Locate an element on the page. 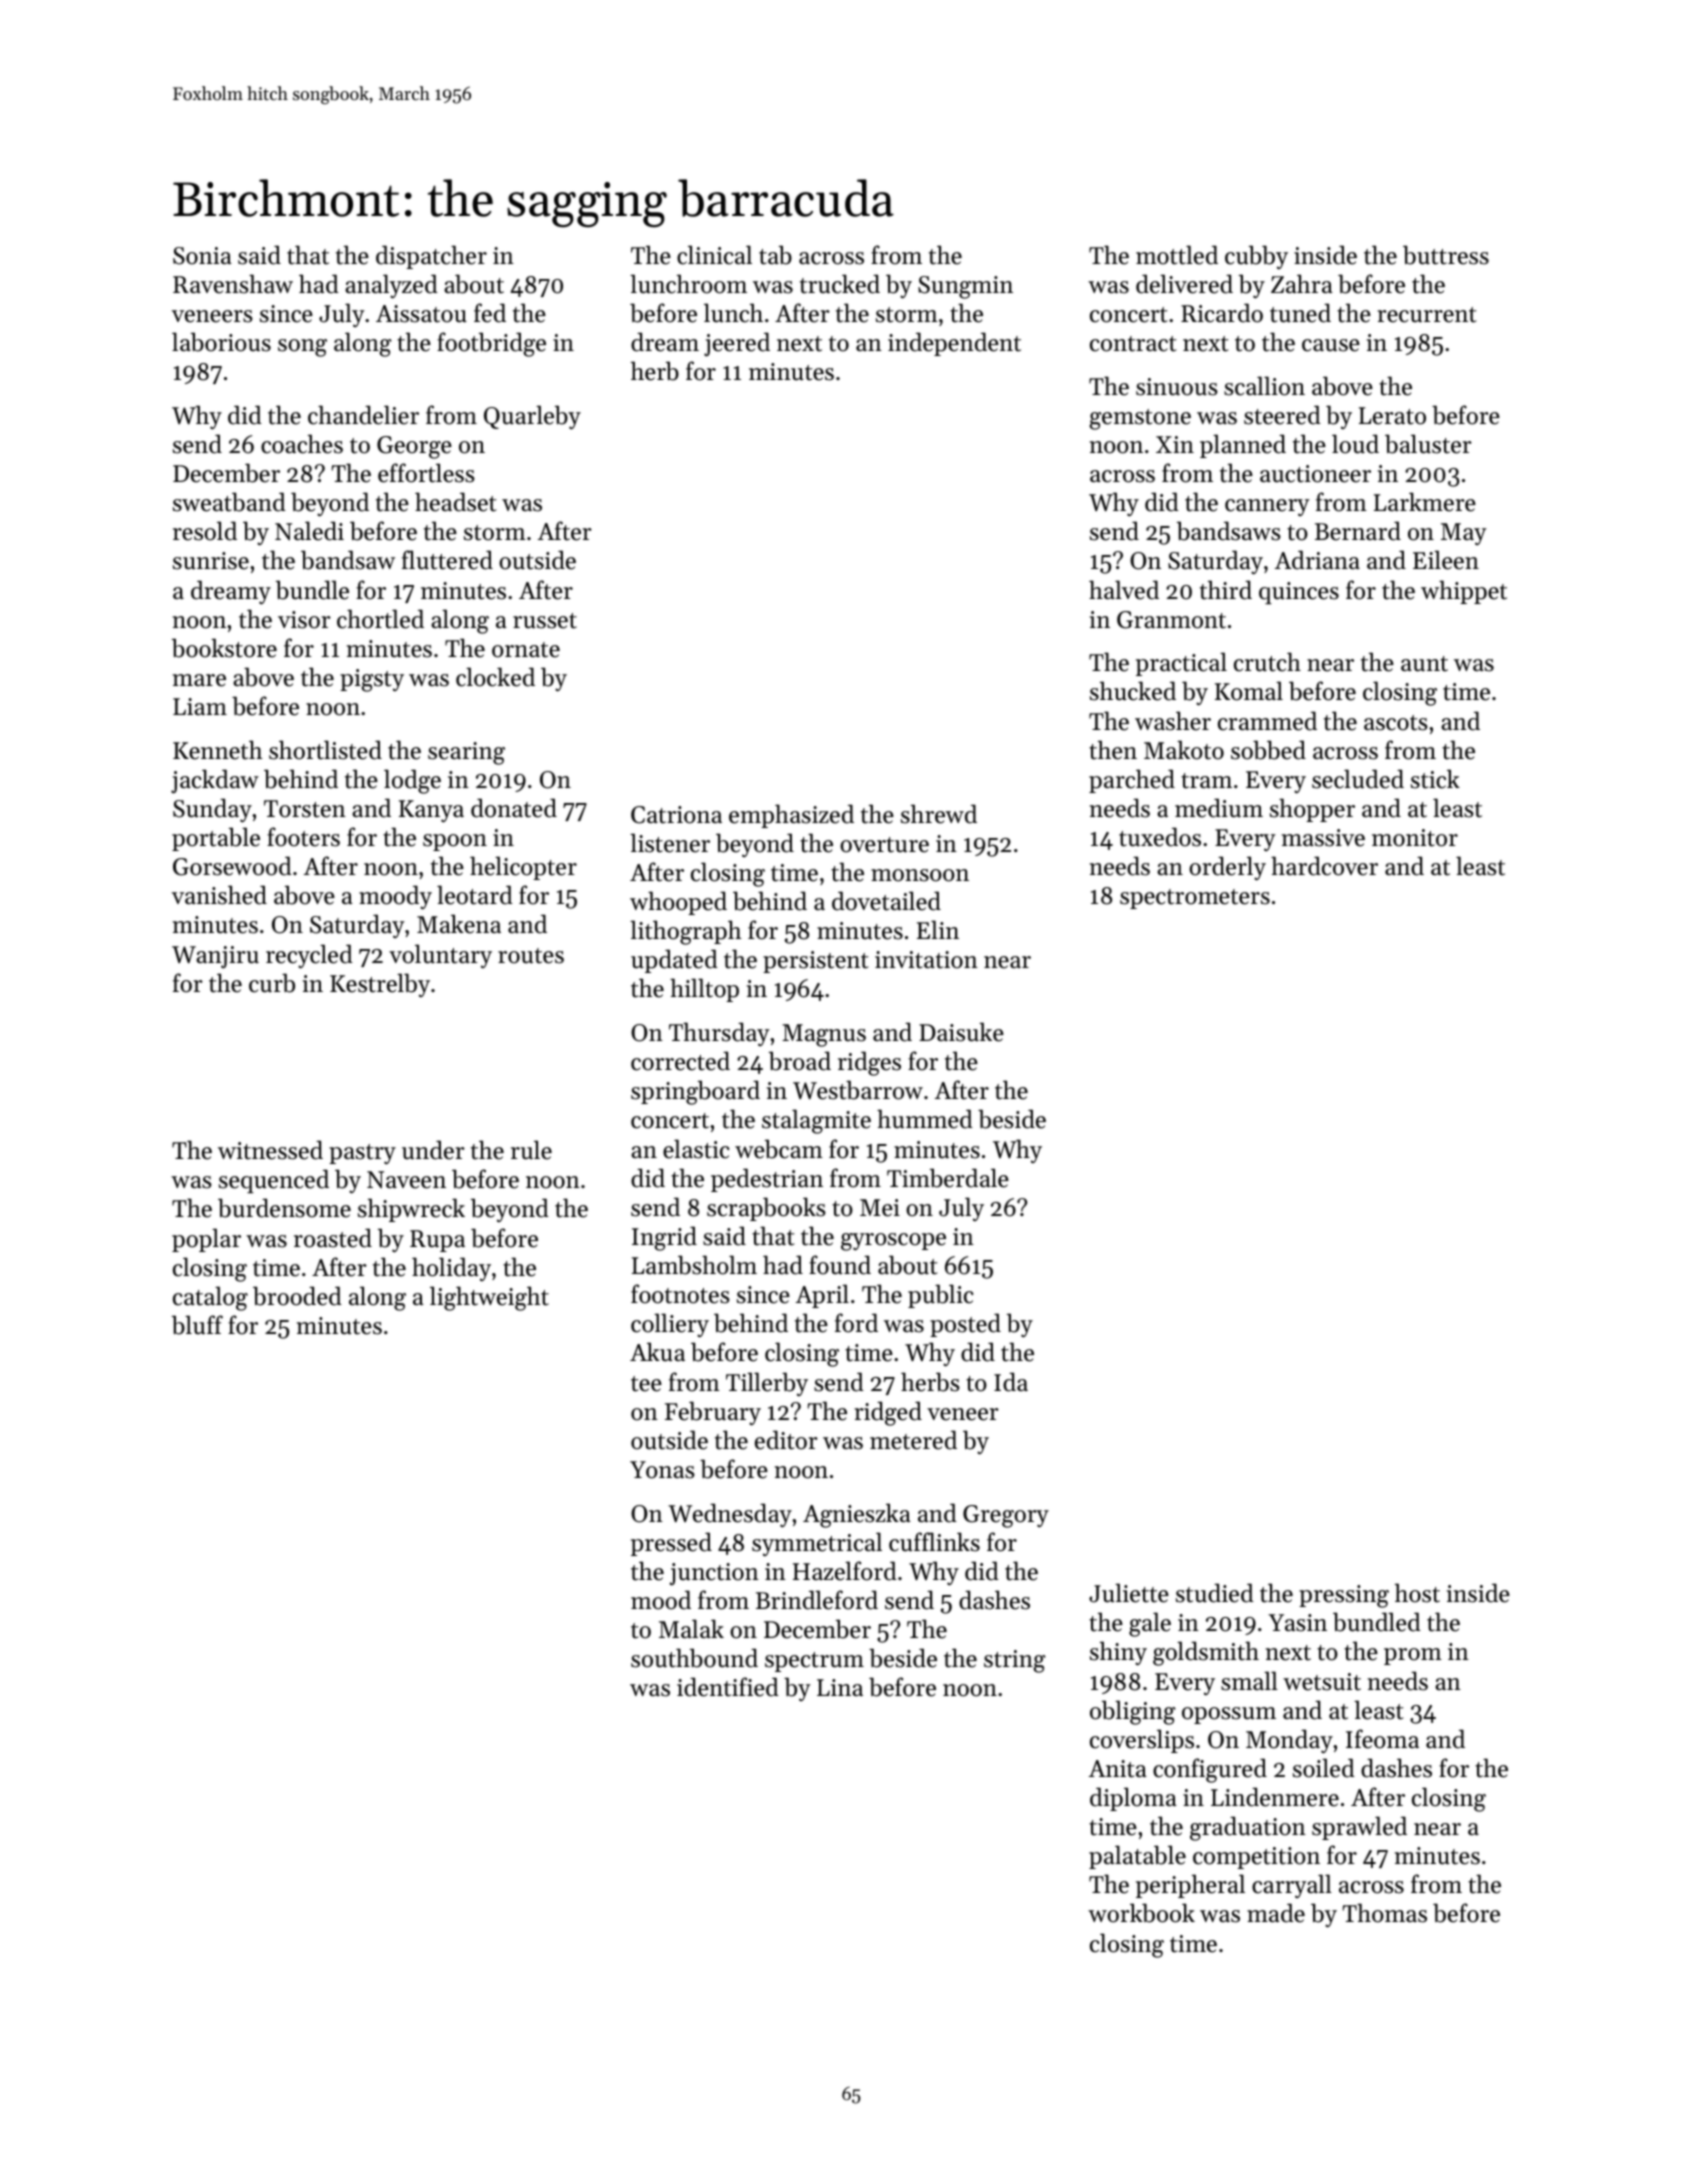  corrected is located at coordinates (680, 1061).
